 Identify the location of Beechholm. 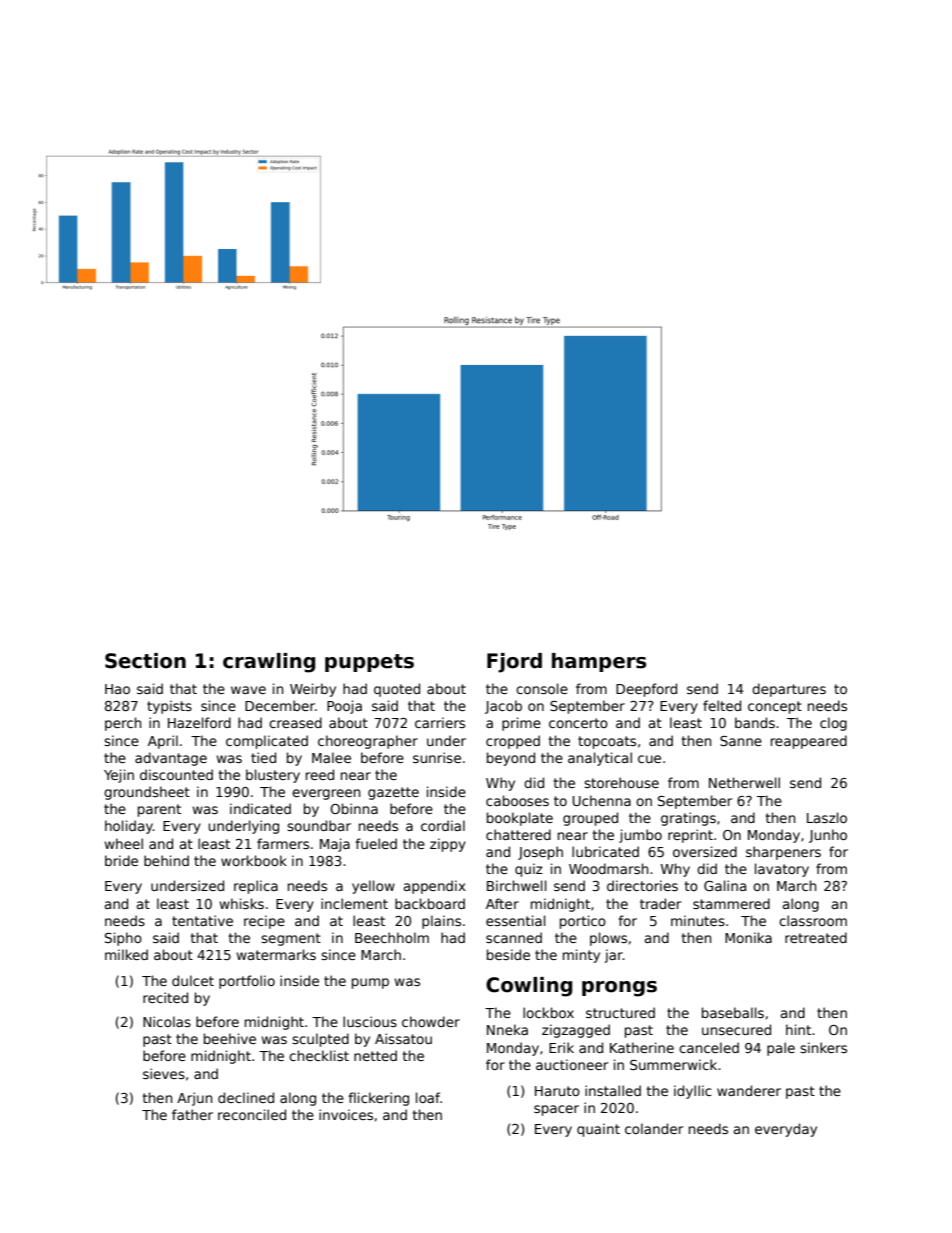
(392, 937).
